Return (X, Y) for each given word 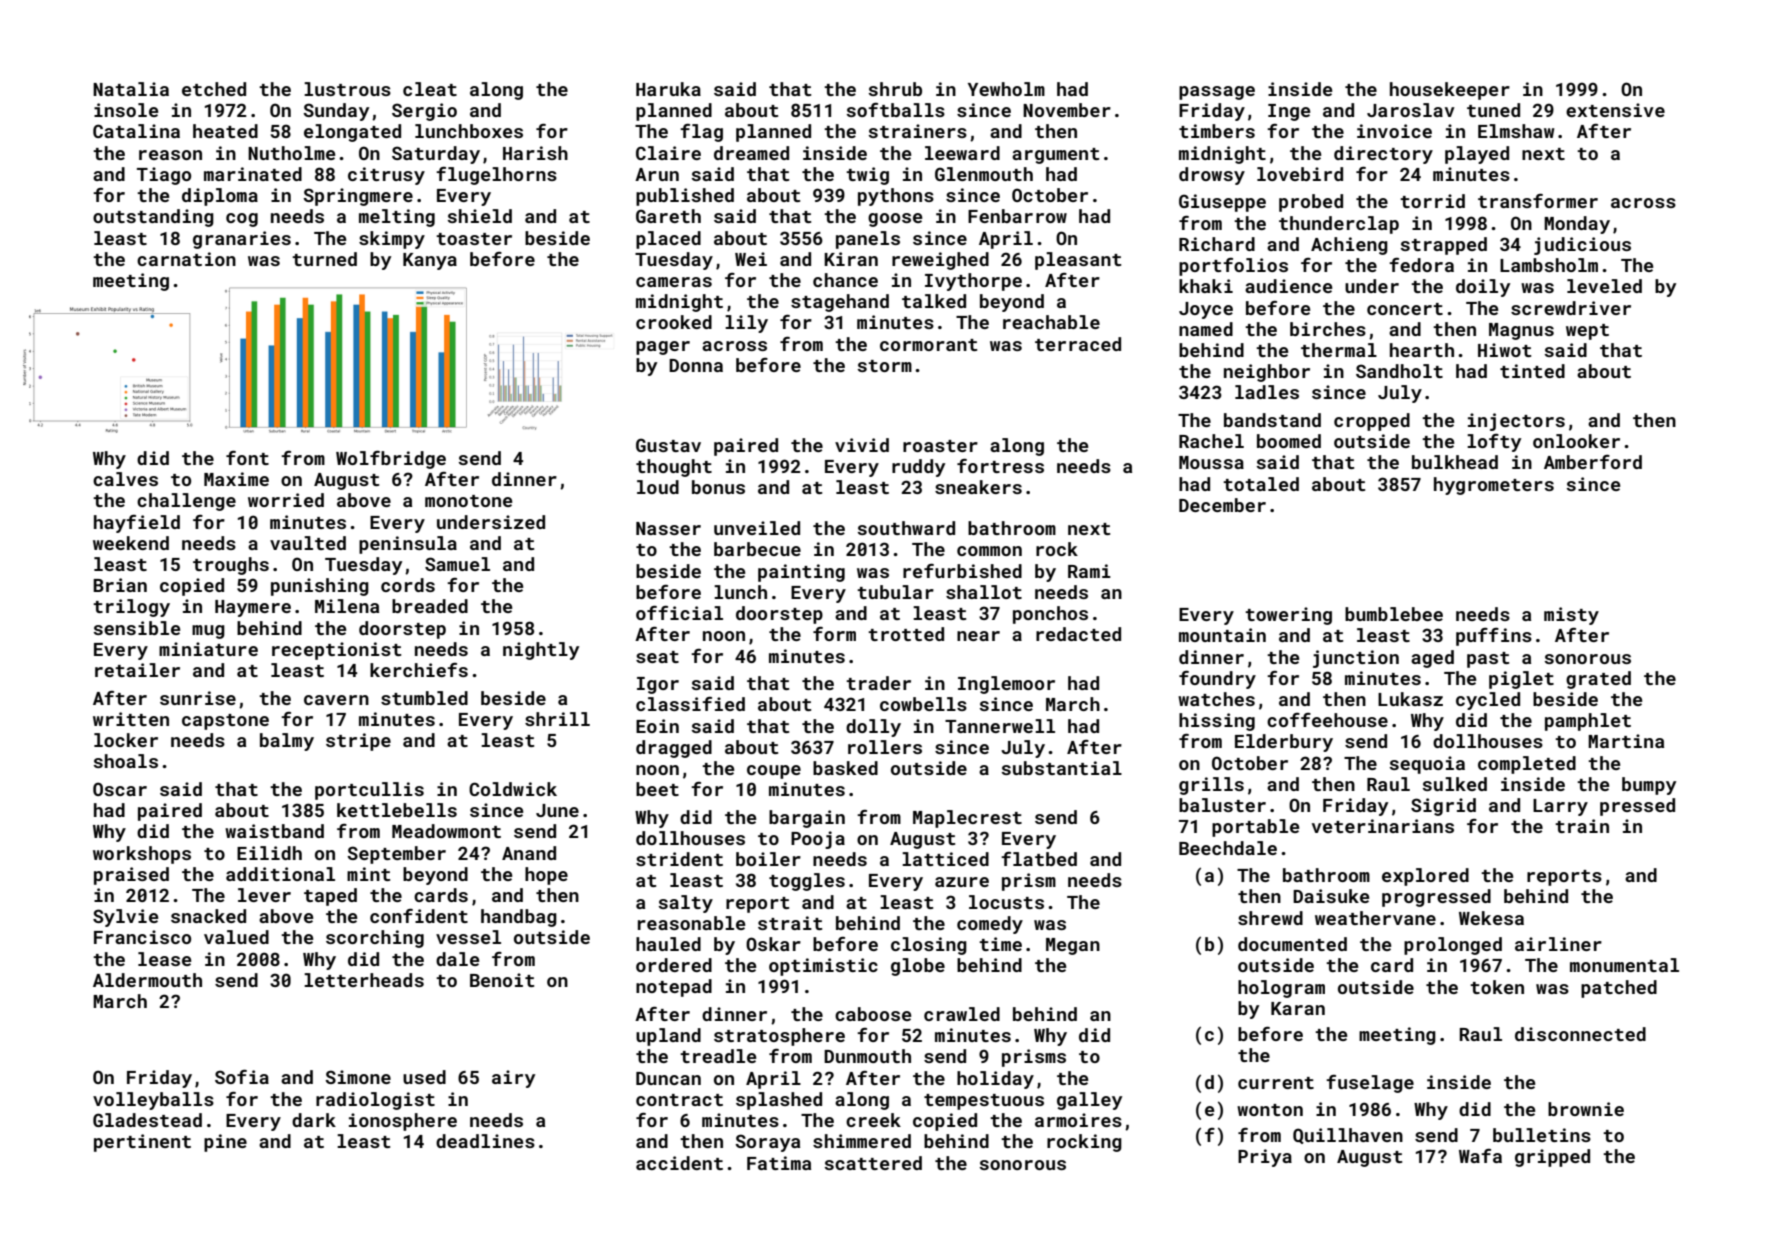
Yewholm (1006, 89)
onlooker (1576, 441)
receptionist (336, 651)
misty (1571, 616)
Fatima (779, 1163)
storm (885, 366)
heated (225, 131)
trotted (906, 634)
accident (679, 1163)
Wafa (1480, 1156)
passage (1217, 93)
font (247, 458)
